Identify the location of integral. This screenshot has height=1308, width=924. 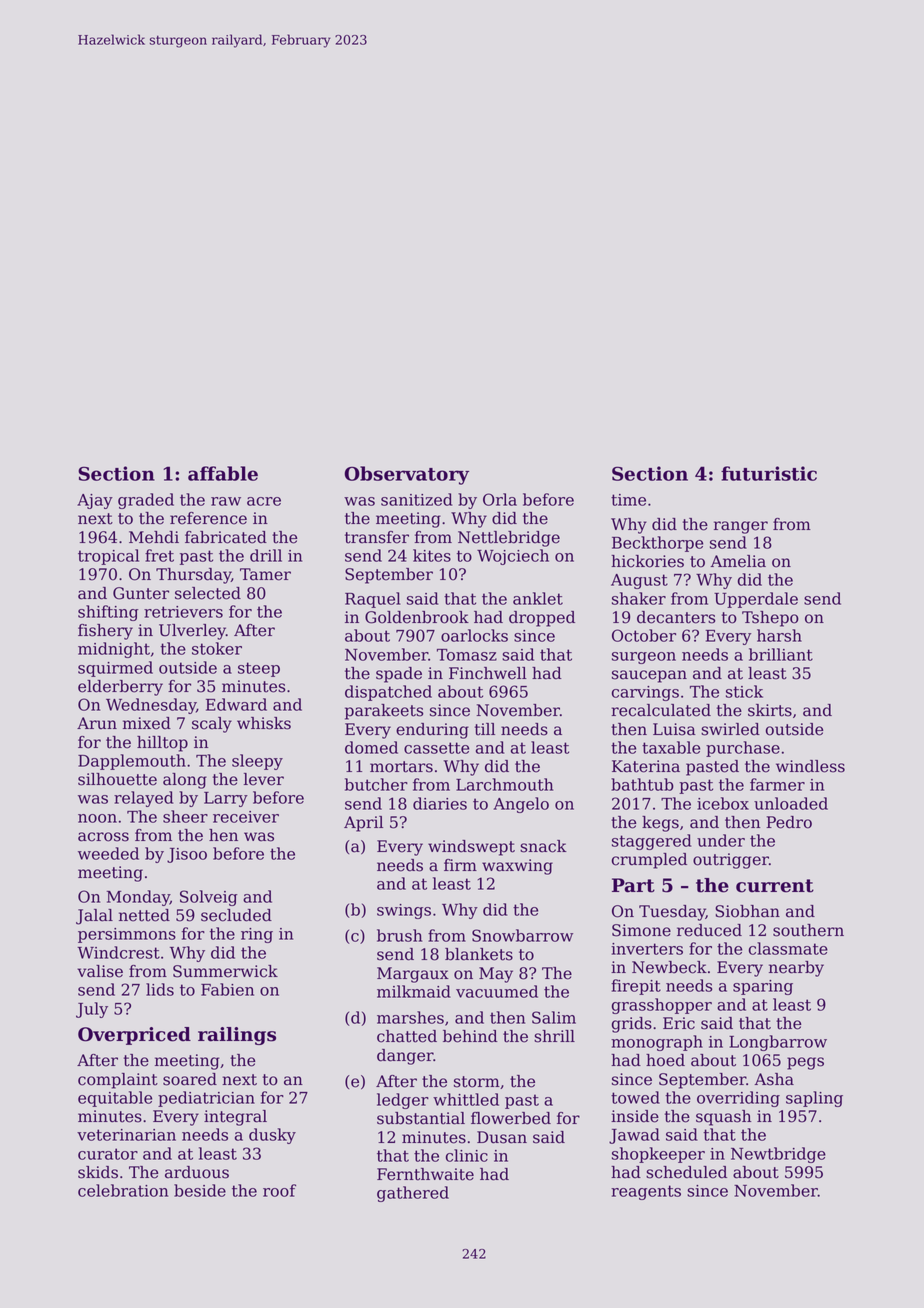
(235, 1118).
